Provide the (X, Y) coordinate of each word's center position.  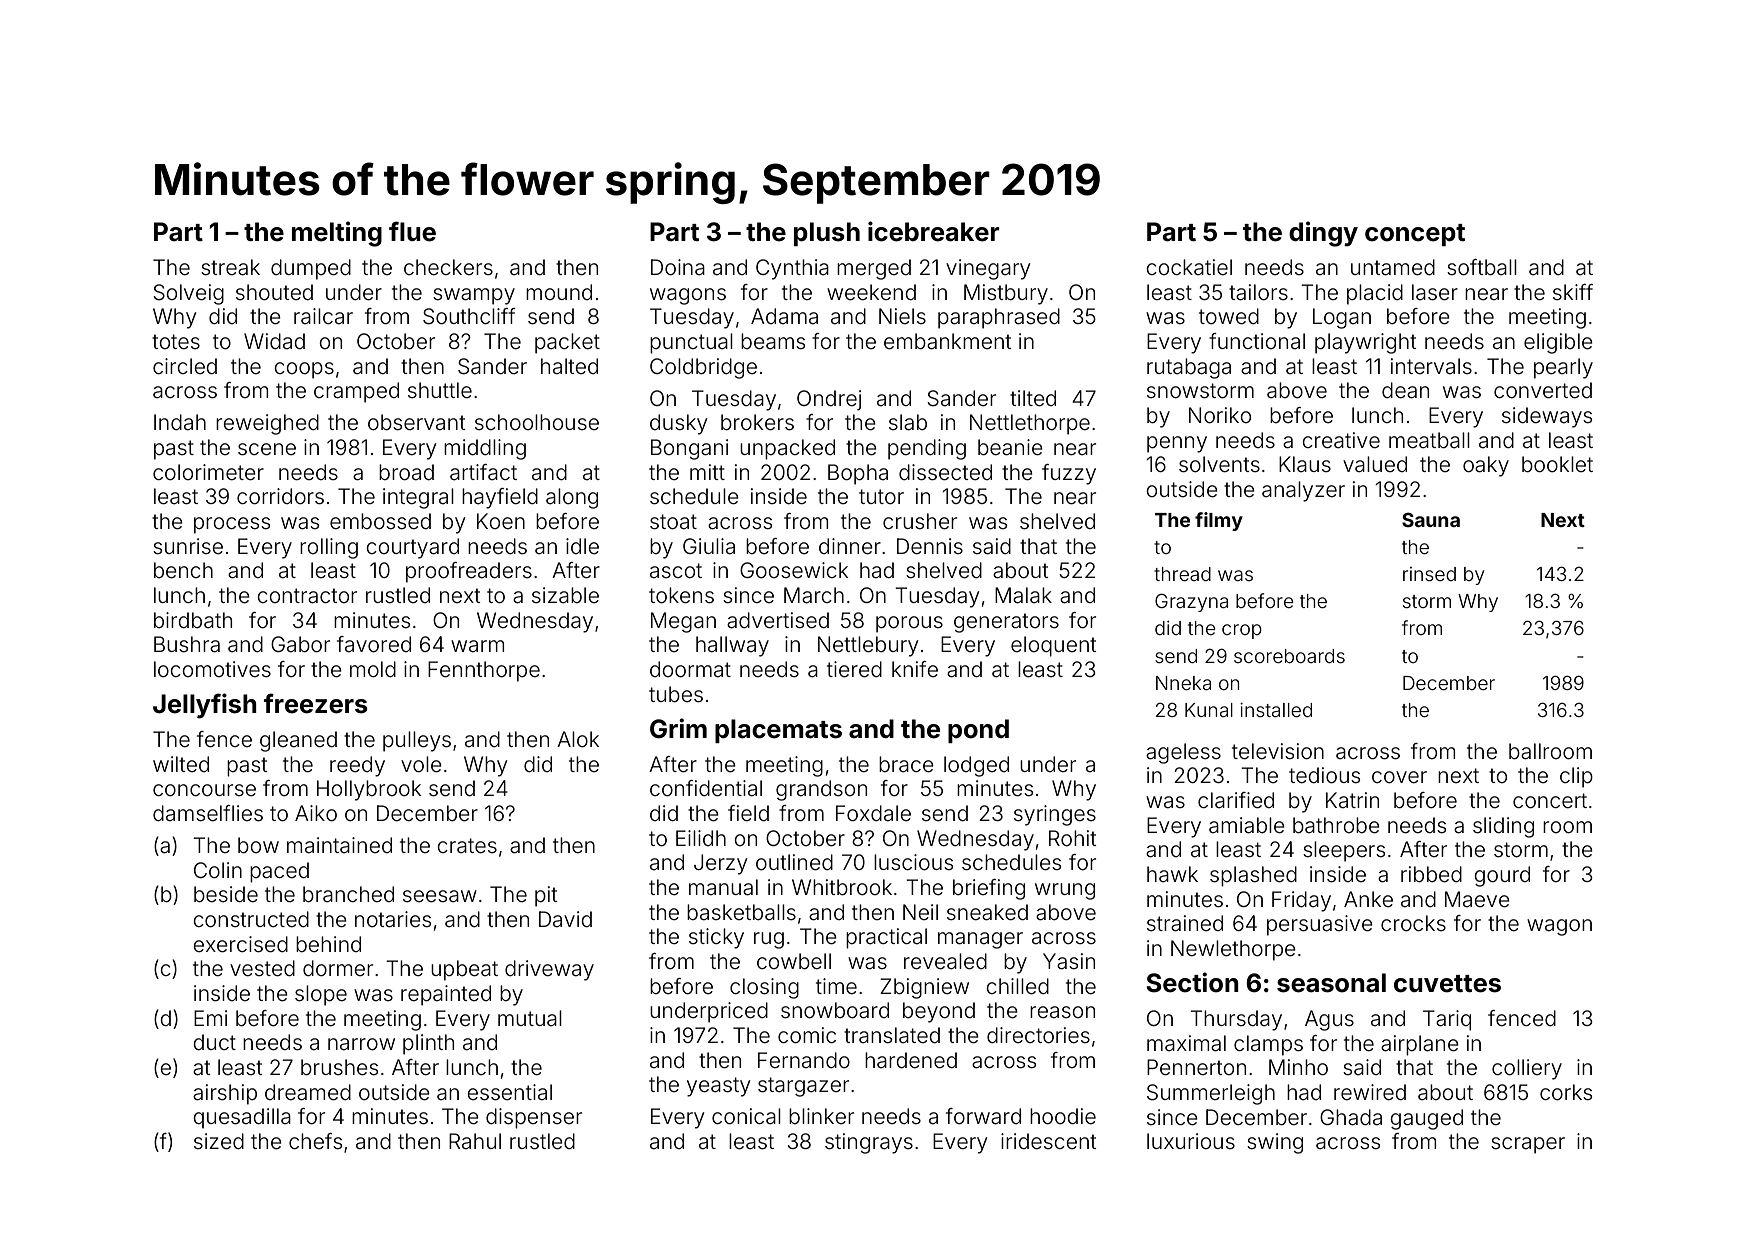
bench (183, 570)
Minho (1298, 1067)
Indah (180, 422)
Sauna (1431, 519)
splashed (1253, 876)
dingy (1323, 234)
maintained (339, 845)
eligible (1558, 343)
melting (337, 234)
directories (1038, 1035)
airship (225, 1094)
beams (773, 341)
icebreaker (934, 231)
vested (262, 968)
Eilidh (701, 838)
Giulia (709, 546)
